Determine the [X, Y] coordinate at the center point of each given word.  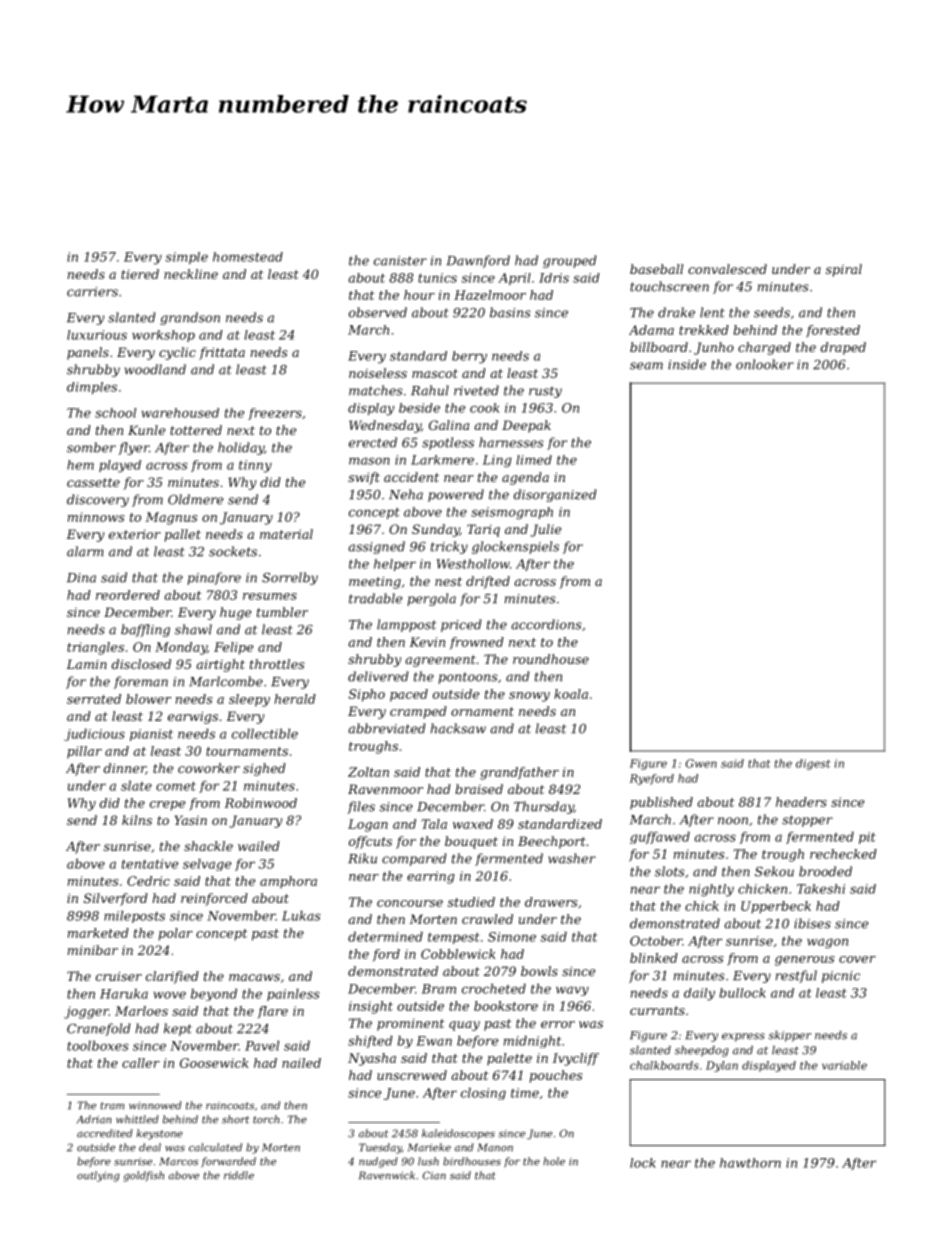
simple [187, 258]
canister [400, 261]
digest [813, 764]
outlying [98, 1176]
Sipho [367, 695]
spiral [844, 270]
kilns [137, 820]
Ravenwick [387, 1175]
